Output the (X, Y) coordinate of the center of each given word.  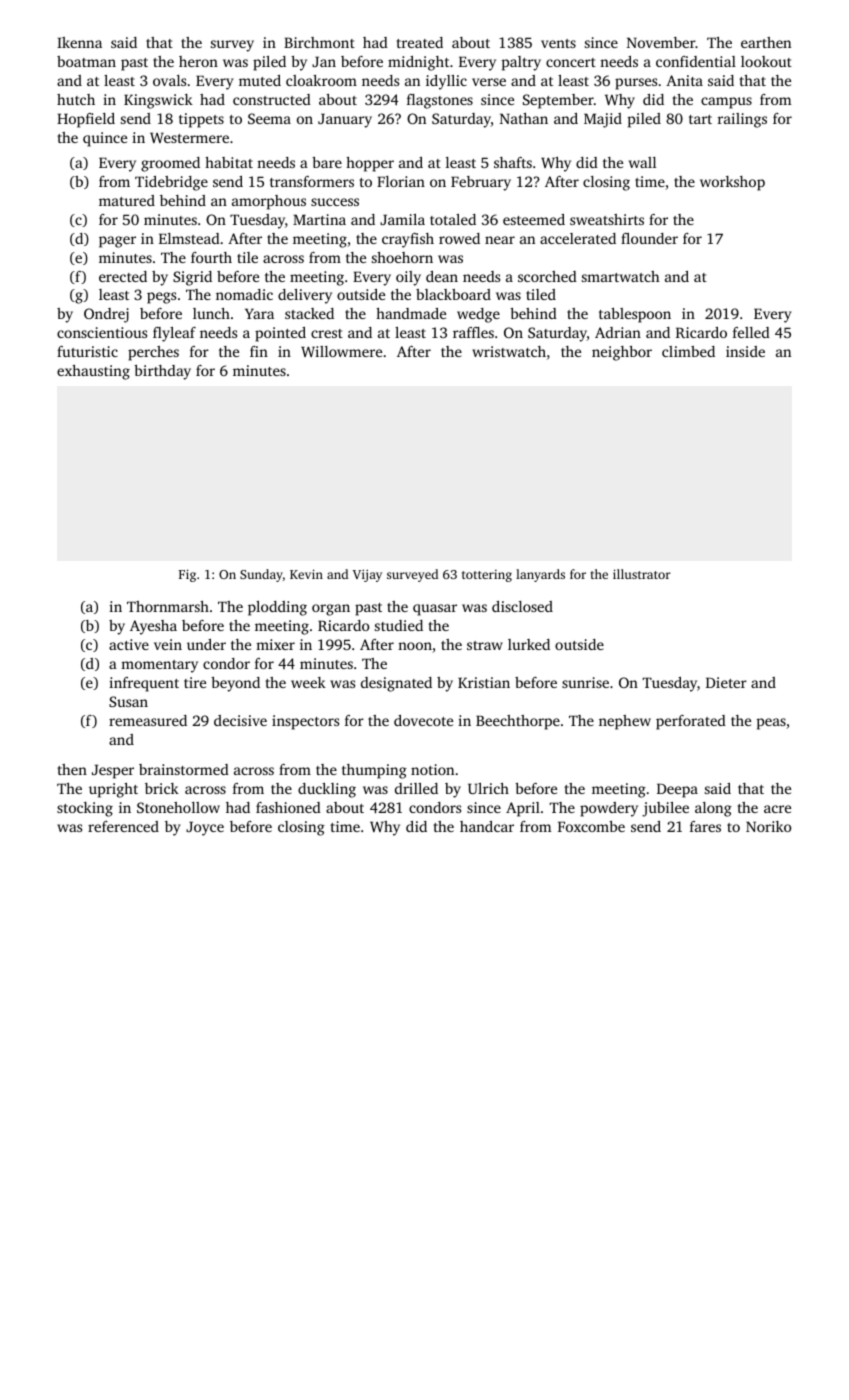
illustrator (642, 574)
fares (705, 826)
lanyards (540, 575)
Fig (187, 575)
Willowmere (341, 351)
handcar (487, 826)
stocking (85, 809)
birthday (162, 372)
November (661, 42)
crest (327, 333)
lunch (211, 313)
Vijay (367, 575)
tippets (201, 120)
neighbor (622, 353)
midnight (418, 63)
